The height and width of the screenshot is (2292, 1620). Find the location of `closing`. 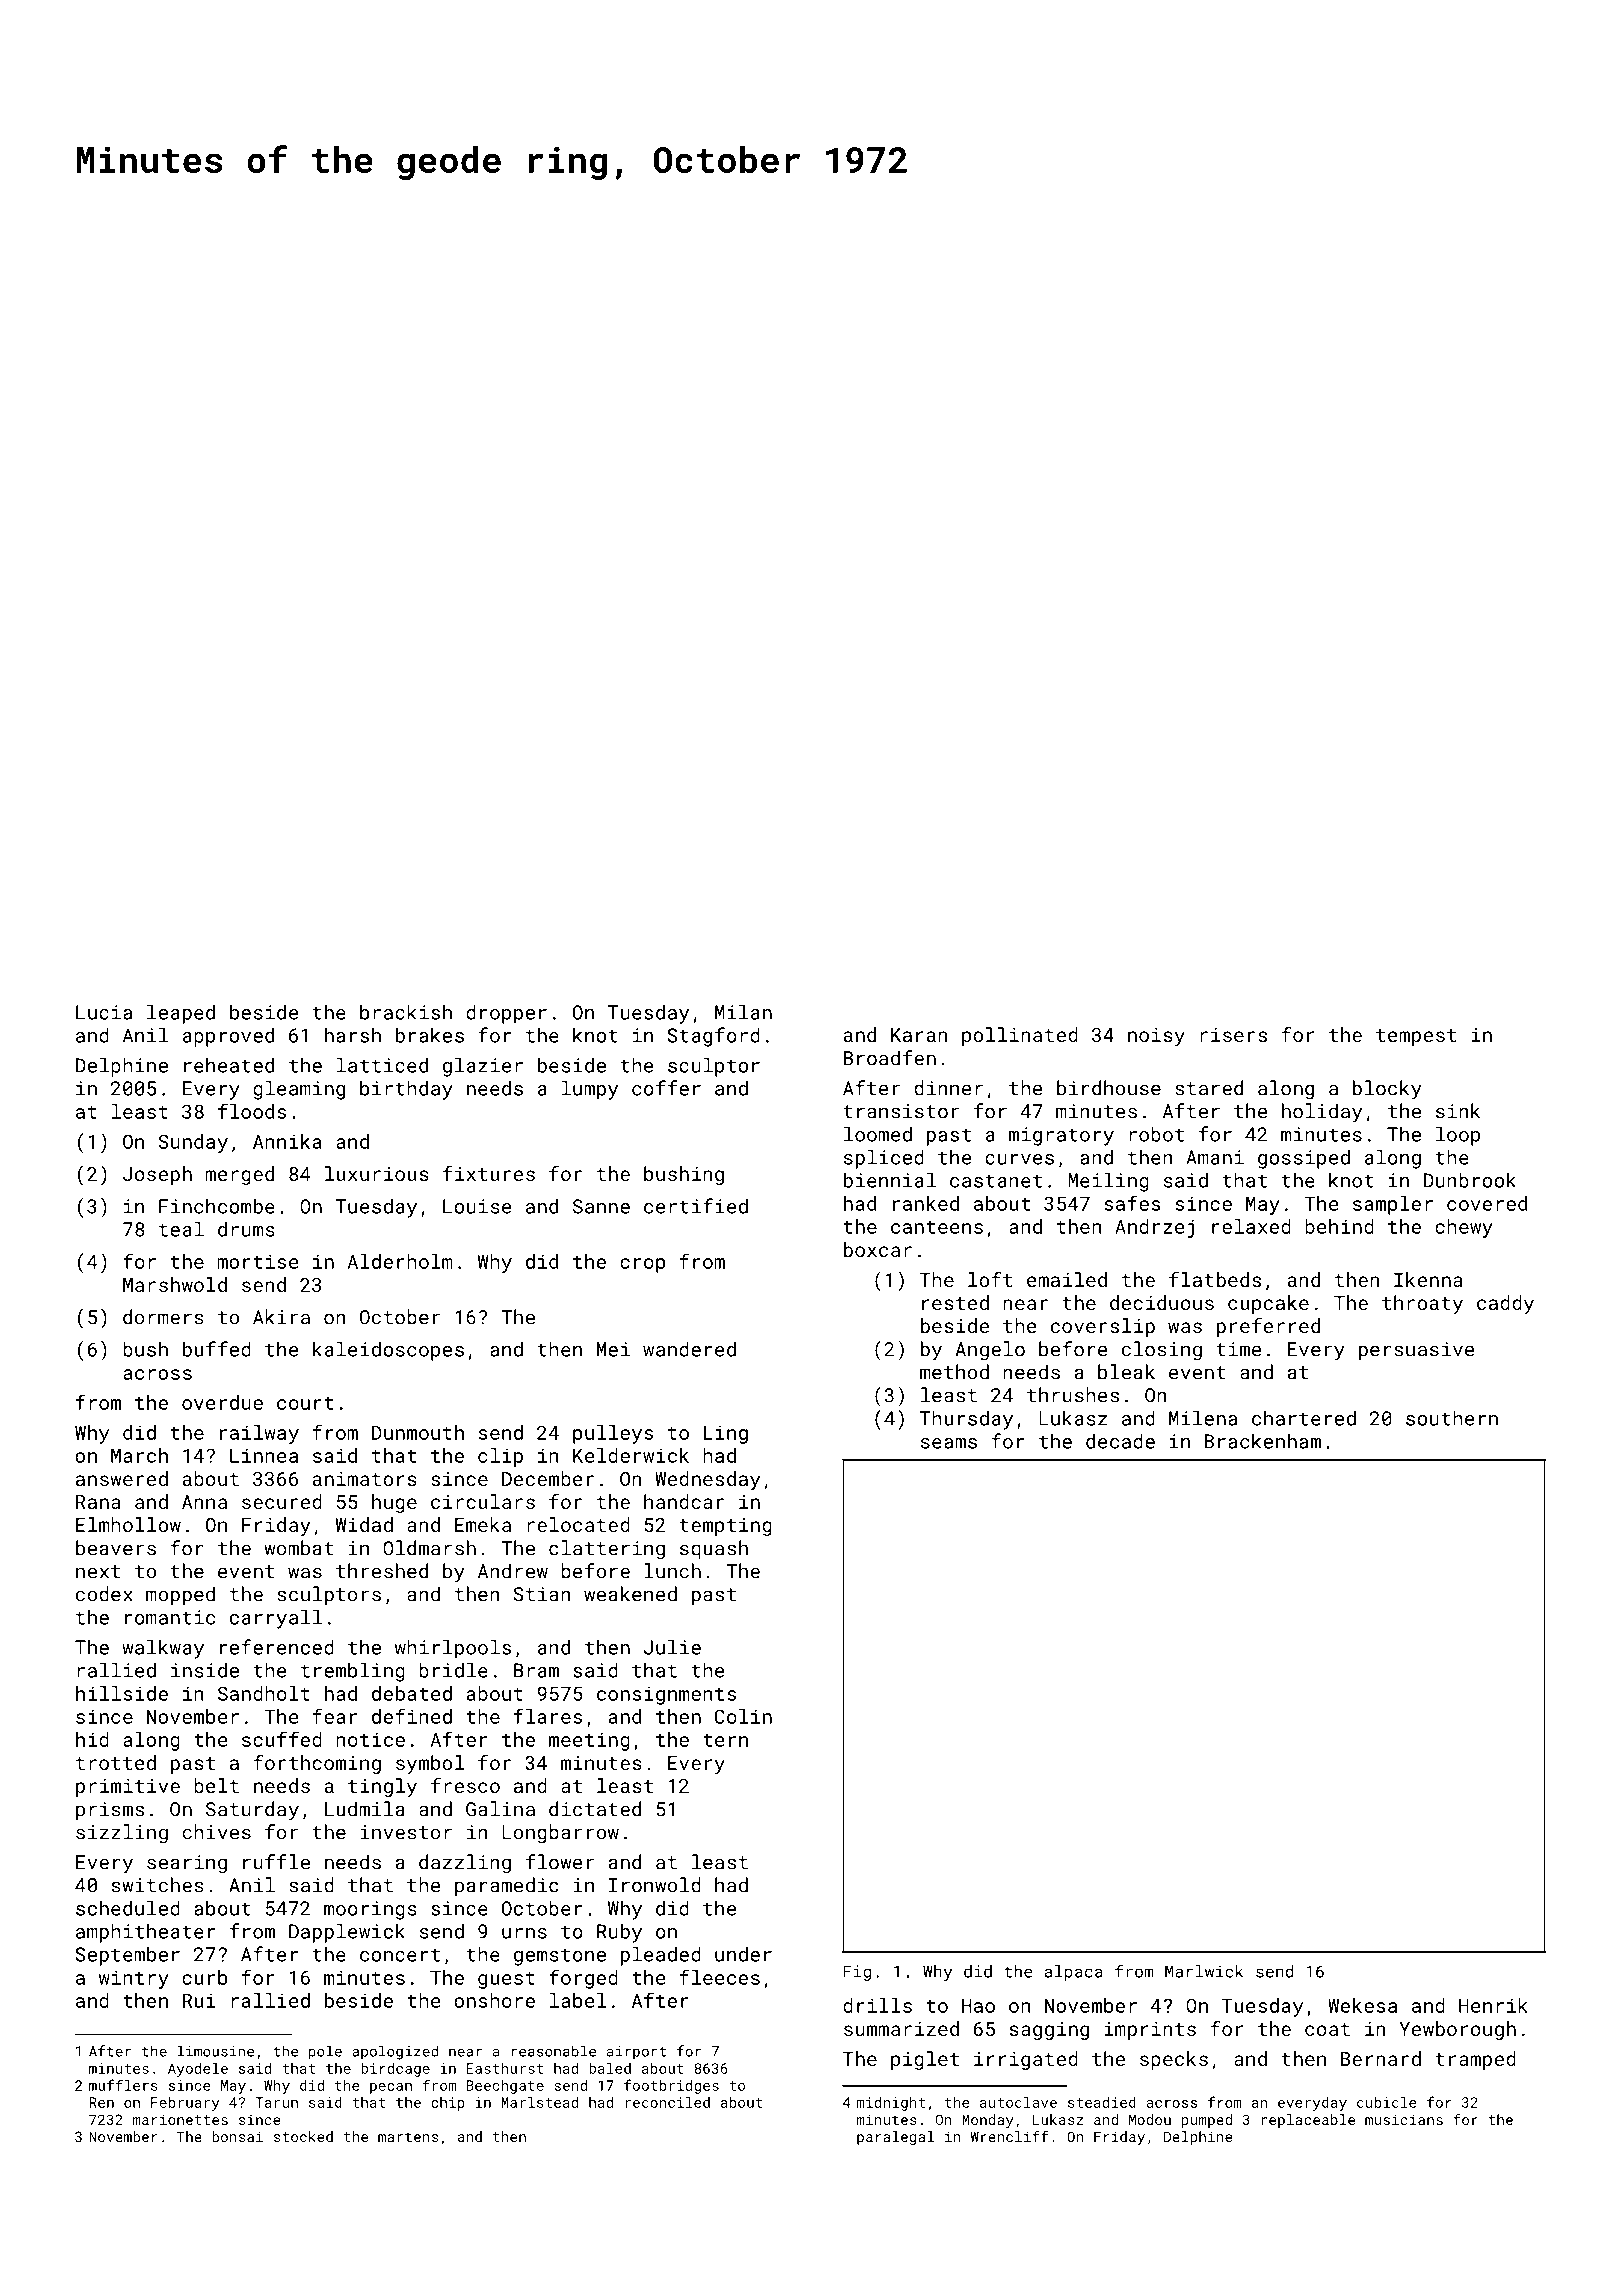

closing is located at coordinates (1162, 1351).
